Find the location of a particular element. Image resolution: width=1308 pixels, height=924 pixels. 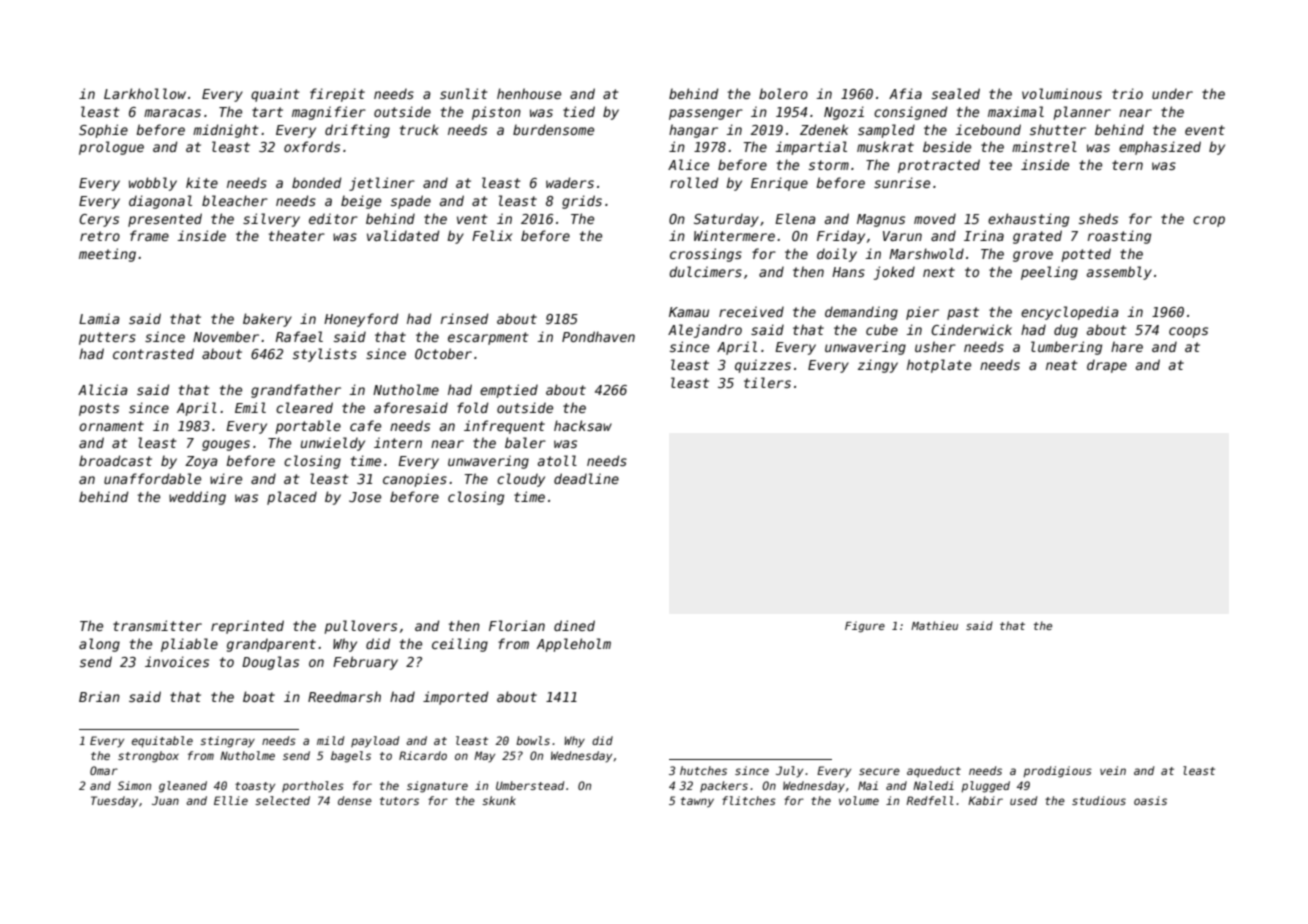

Honeyford is located at coordinates (361, 320).
